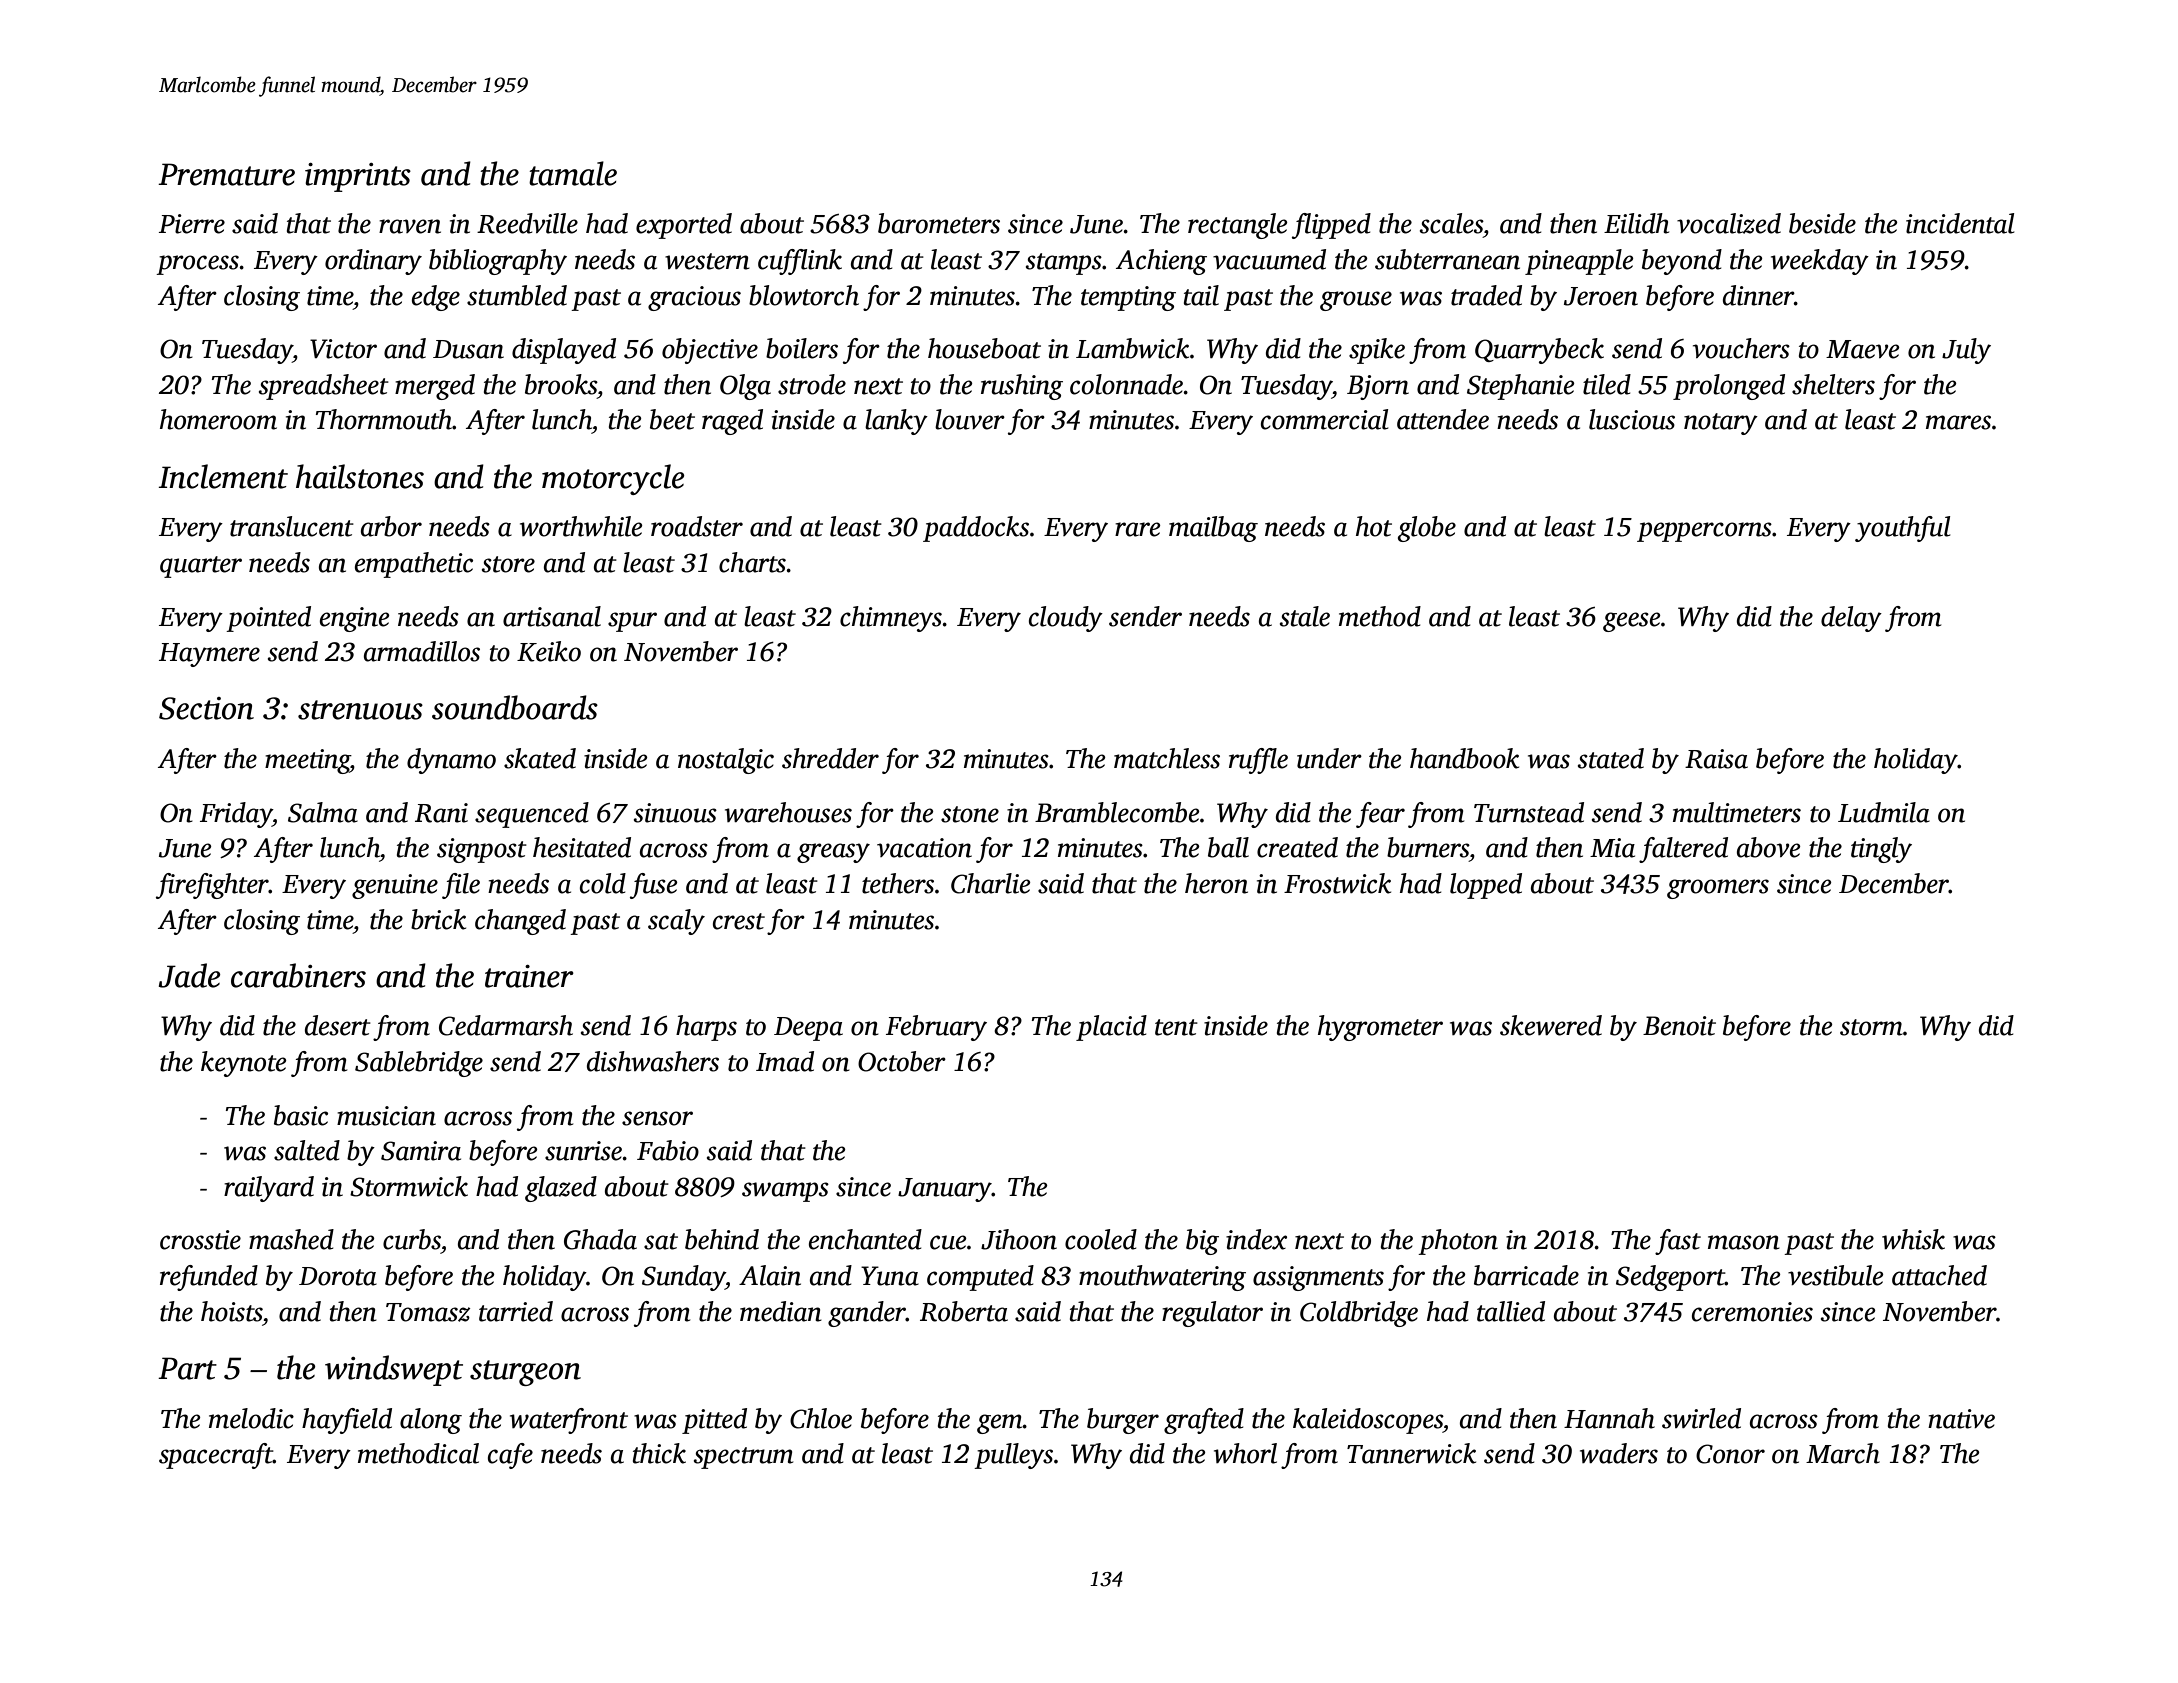 The image size is (2178, 1683). I want to click on cafe, so click(510, 1456).
